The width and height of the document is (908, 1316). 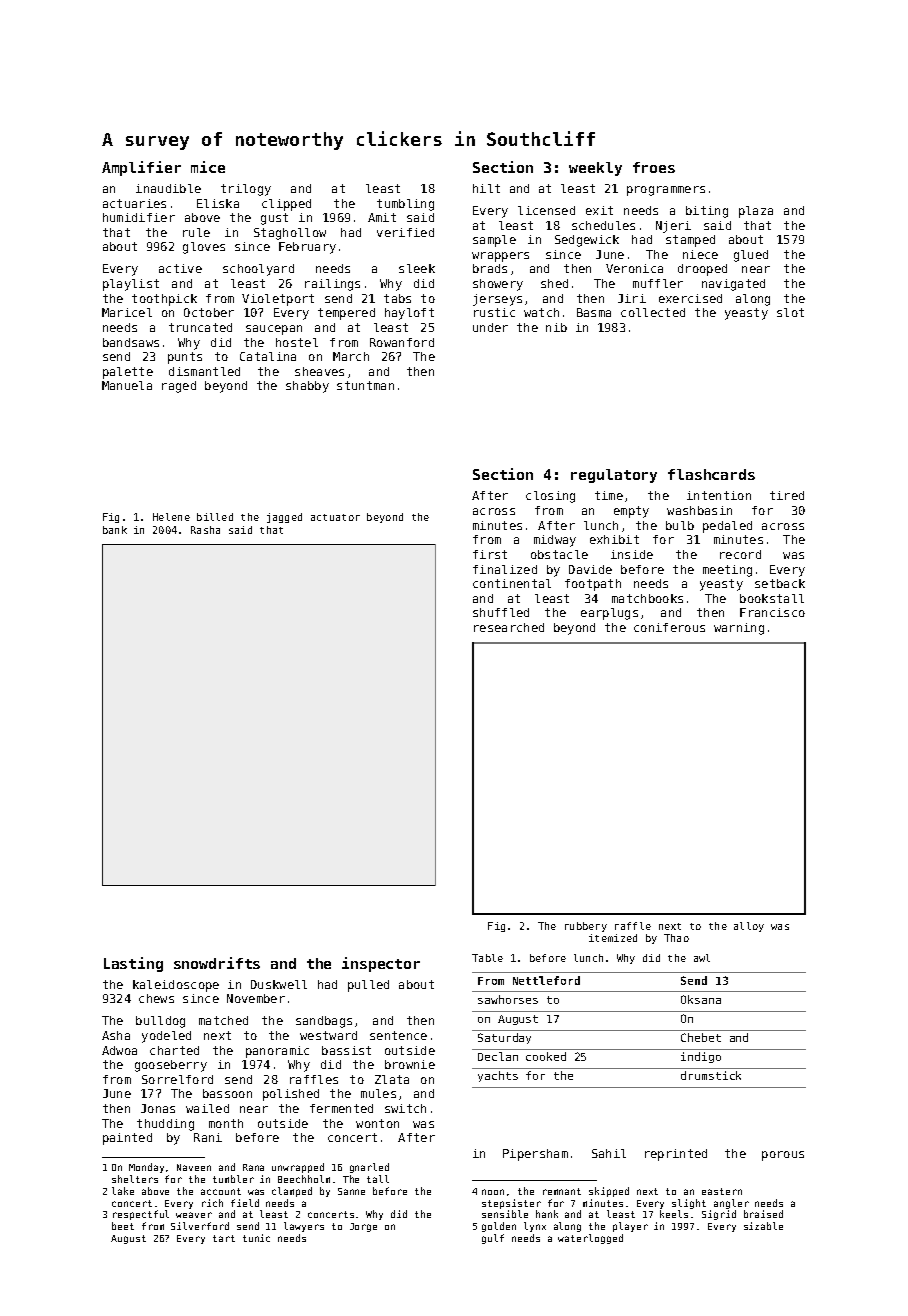 I want to click on palette, so click(x=128, y=373).
